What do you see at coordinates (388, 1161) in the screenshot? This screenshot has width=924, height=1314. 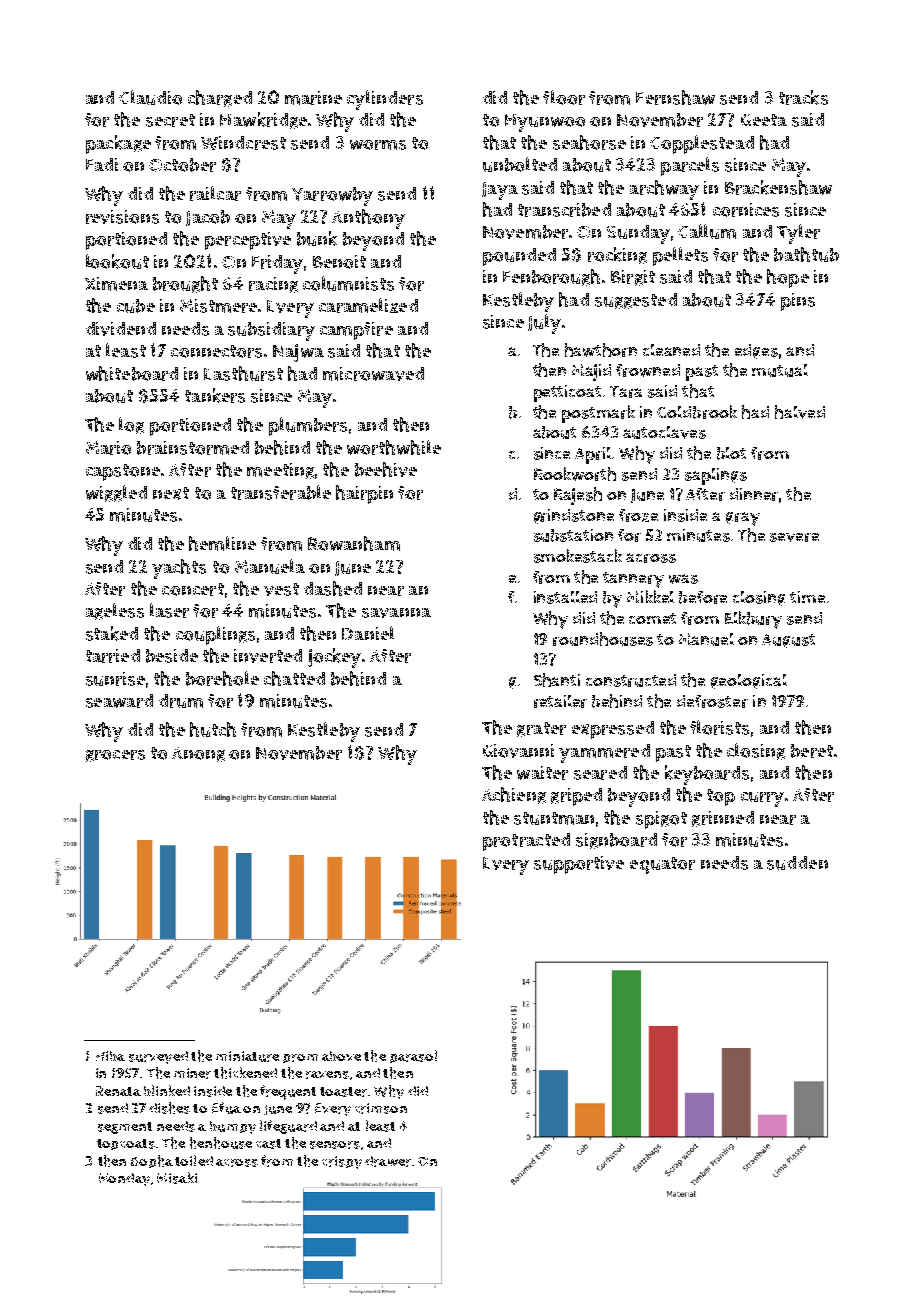 I see `drawer` at bounding box center [388, 1161].
